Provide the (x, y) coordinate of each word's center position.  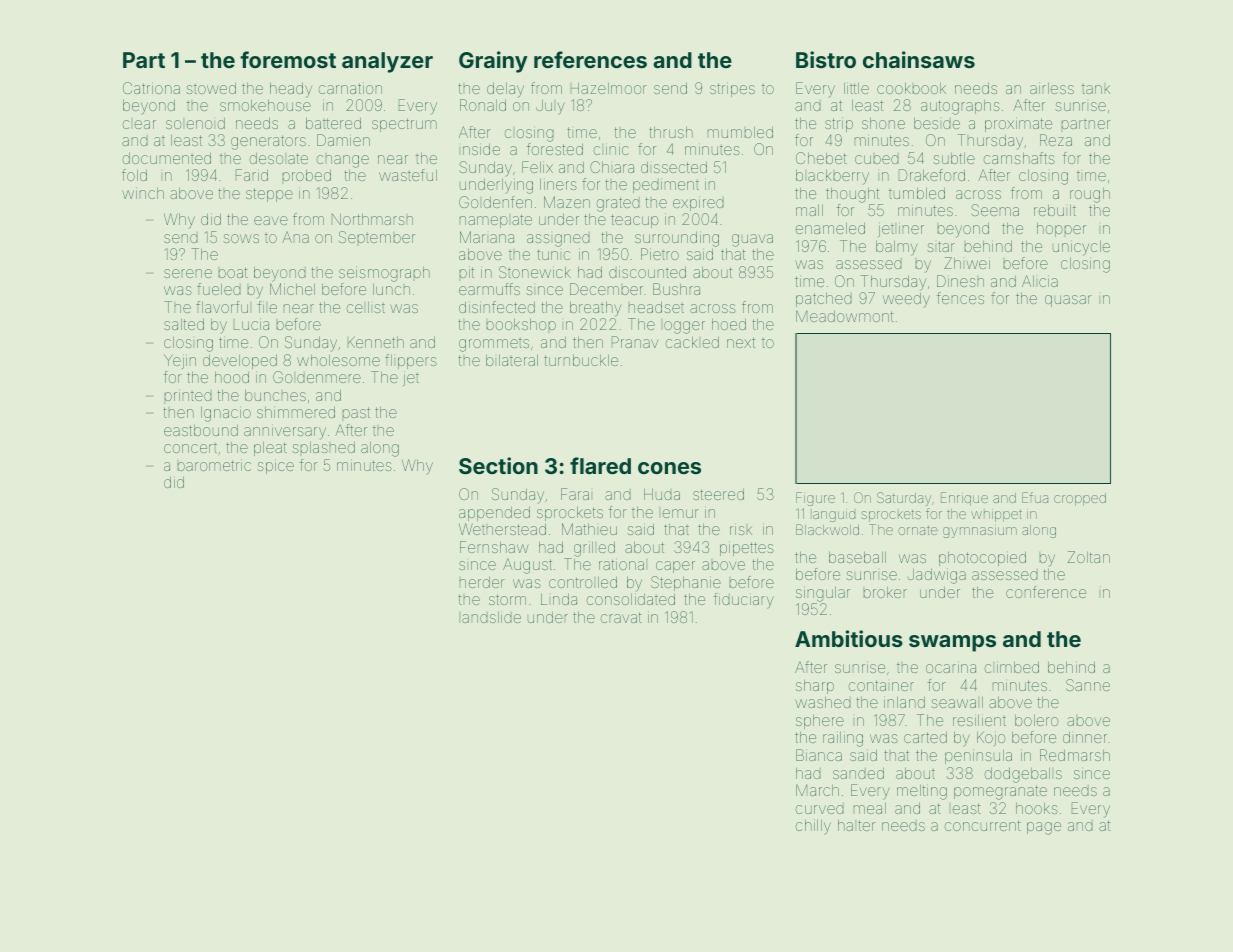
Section (498, 465)
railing (843, 739)
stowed (211, 88)
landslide (491, 617)
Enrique (964, 499)
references (590, 59)
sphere (820, 722)
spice (275, 466)
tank (1096, 89)
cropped (1080, 499)
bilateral (512, 360)
